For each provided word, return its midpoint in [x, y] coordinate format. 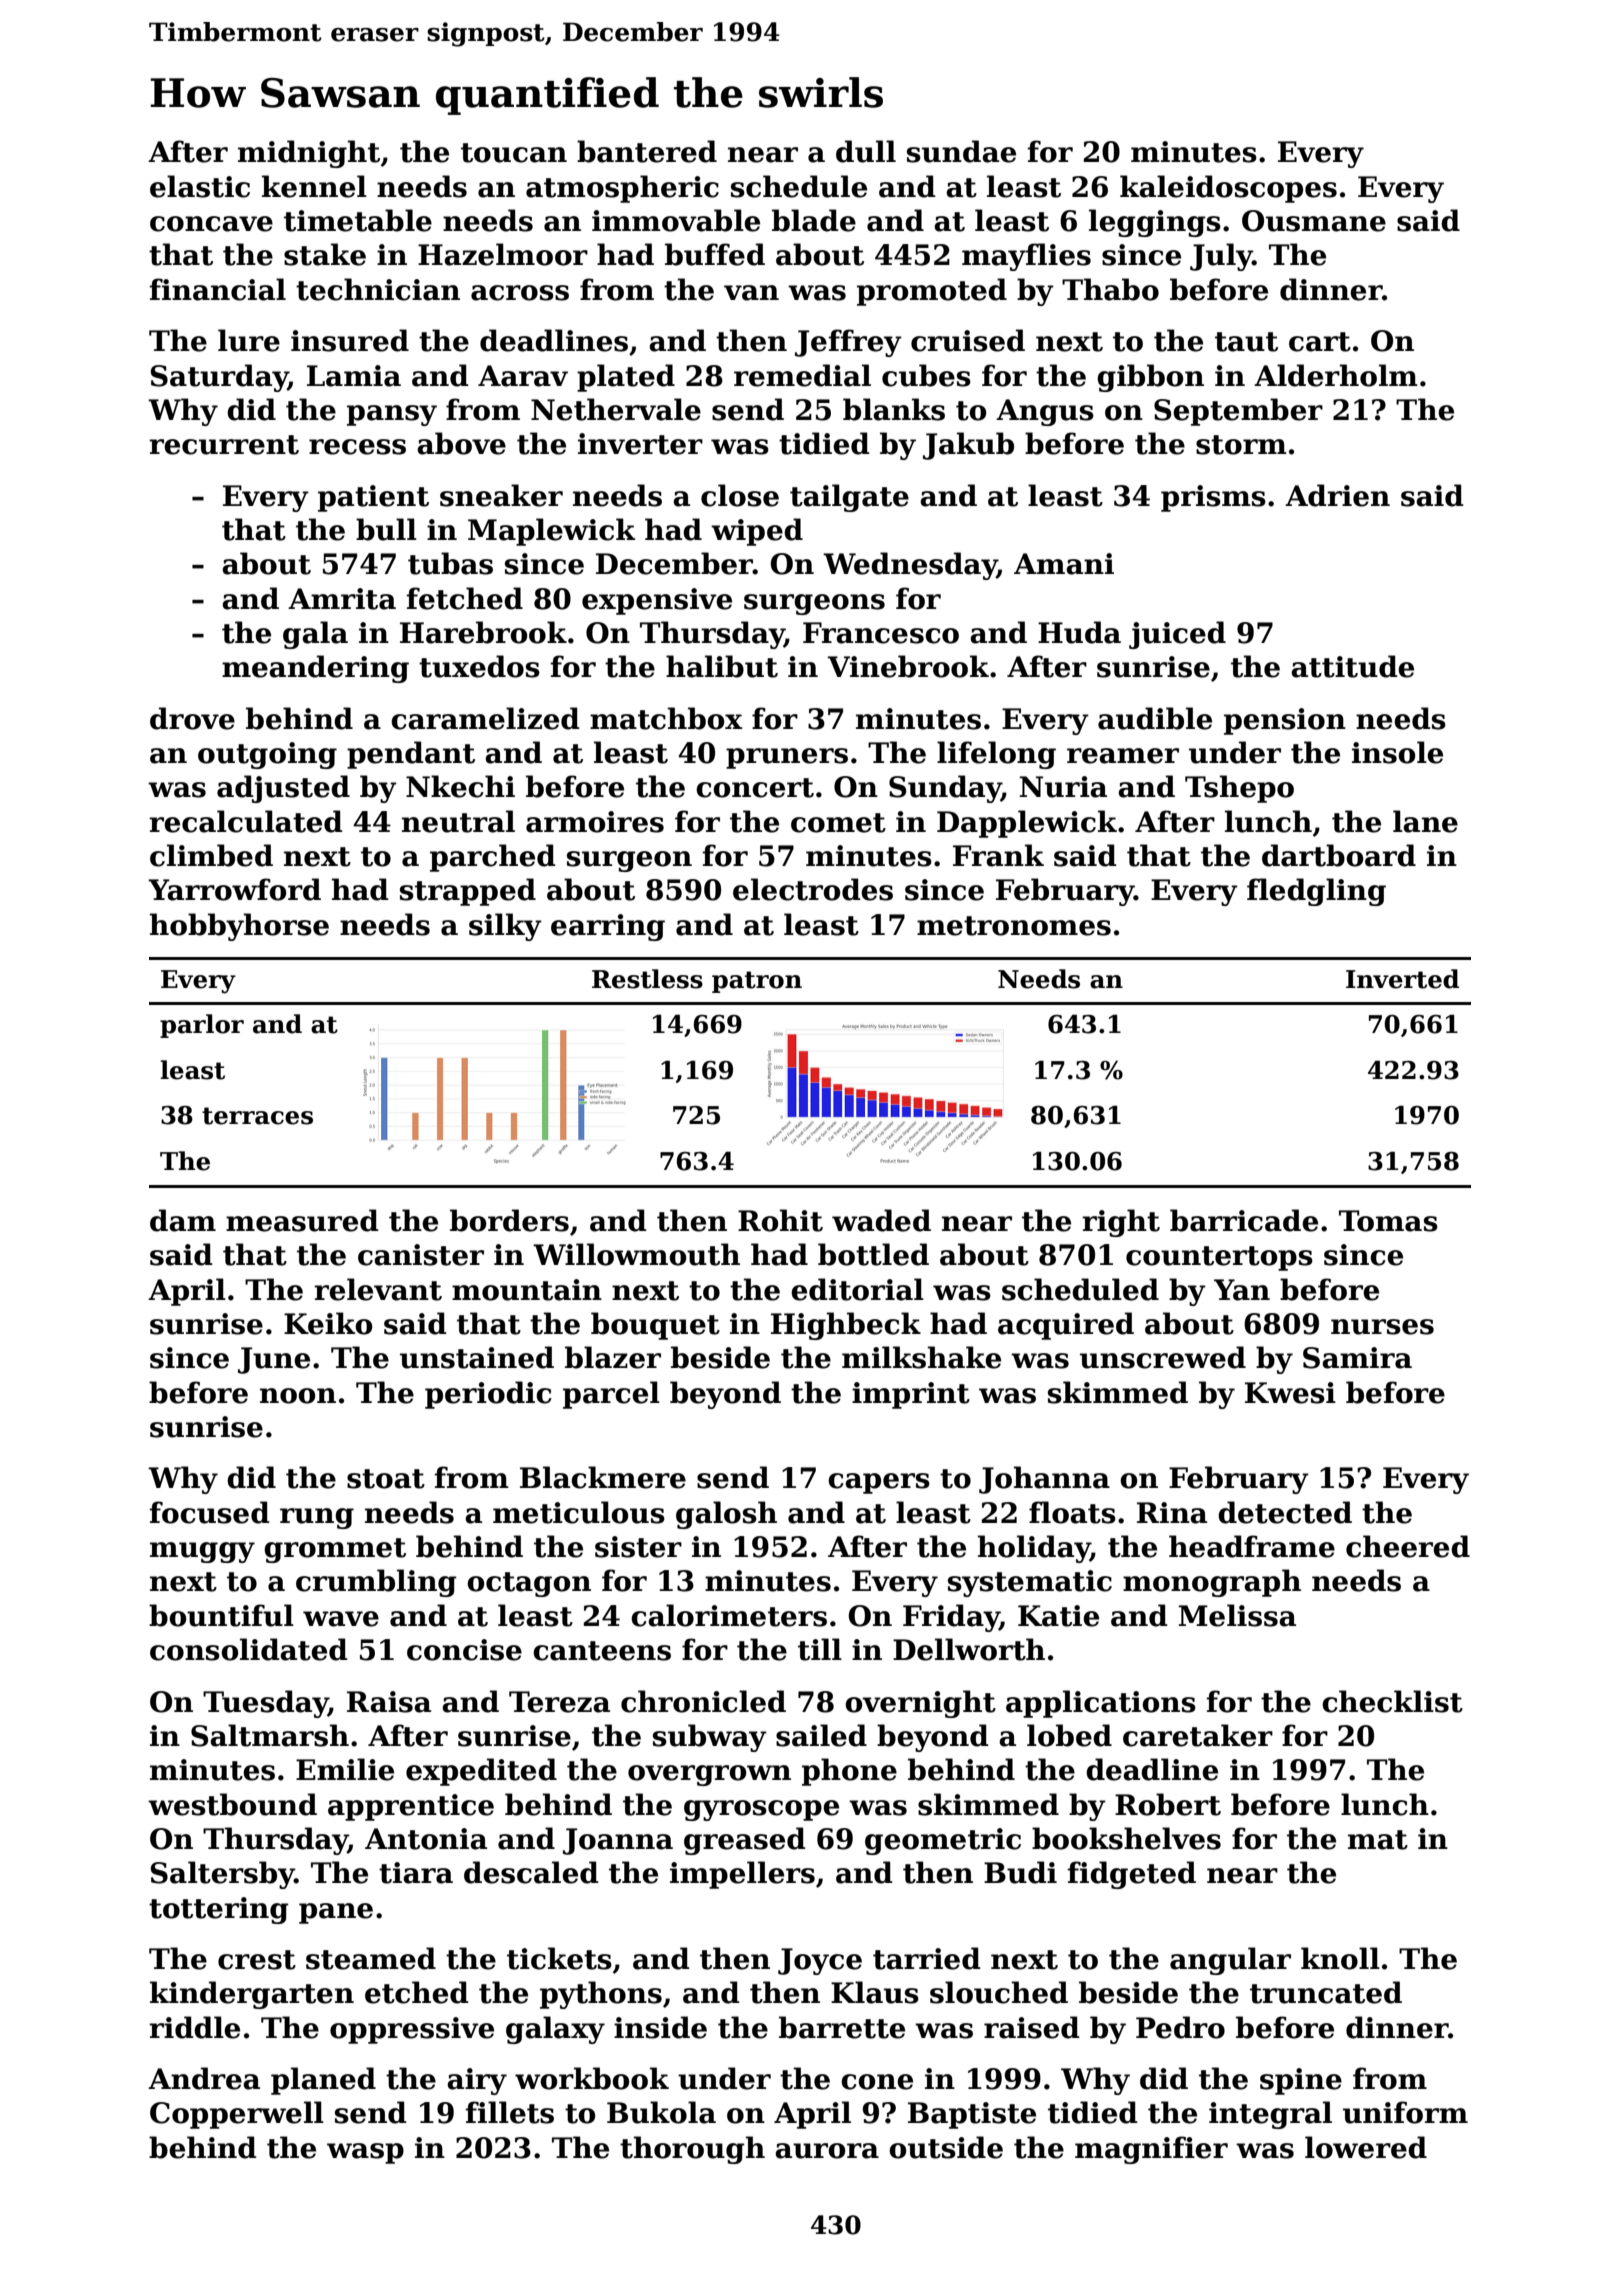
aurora [827, 2151]
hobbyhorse [239, 927]
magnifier [1151, 2150]
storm [1241, 445]
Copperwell [237, 2115]
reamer [1123, 756]
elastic [200, 186]
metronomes [1014, 926]
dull [866, 151]
